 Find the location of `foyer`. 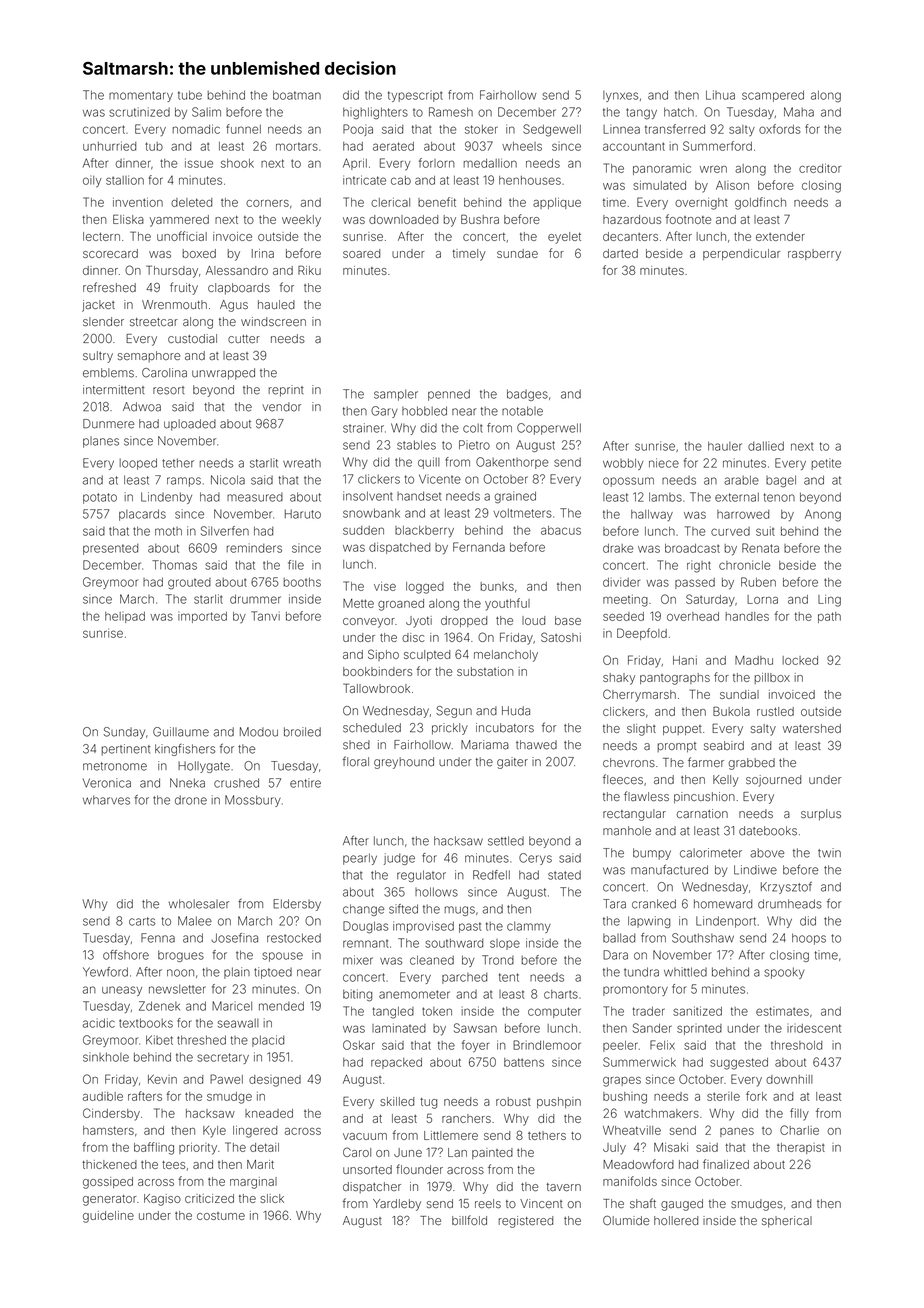

foyer is located at coordinates (475, 1046).
